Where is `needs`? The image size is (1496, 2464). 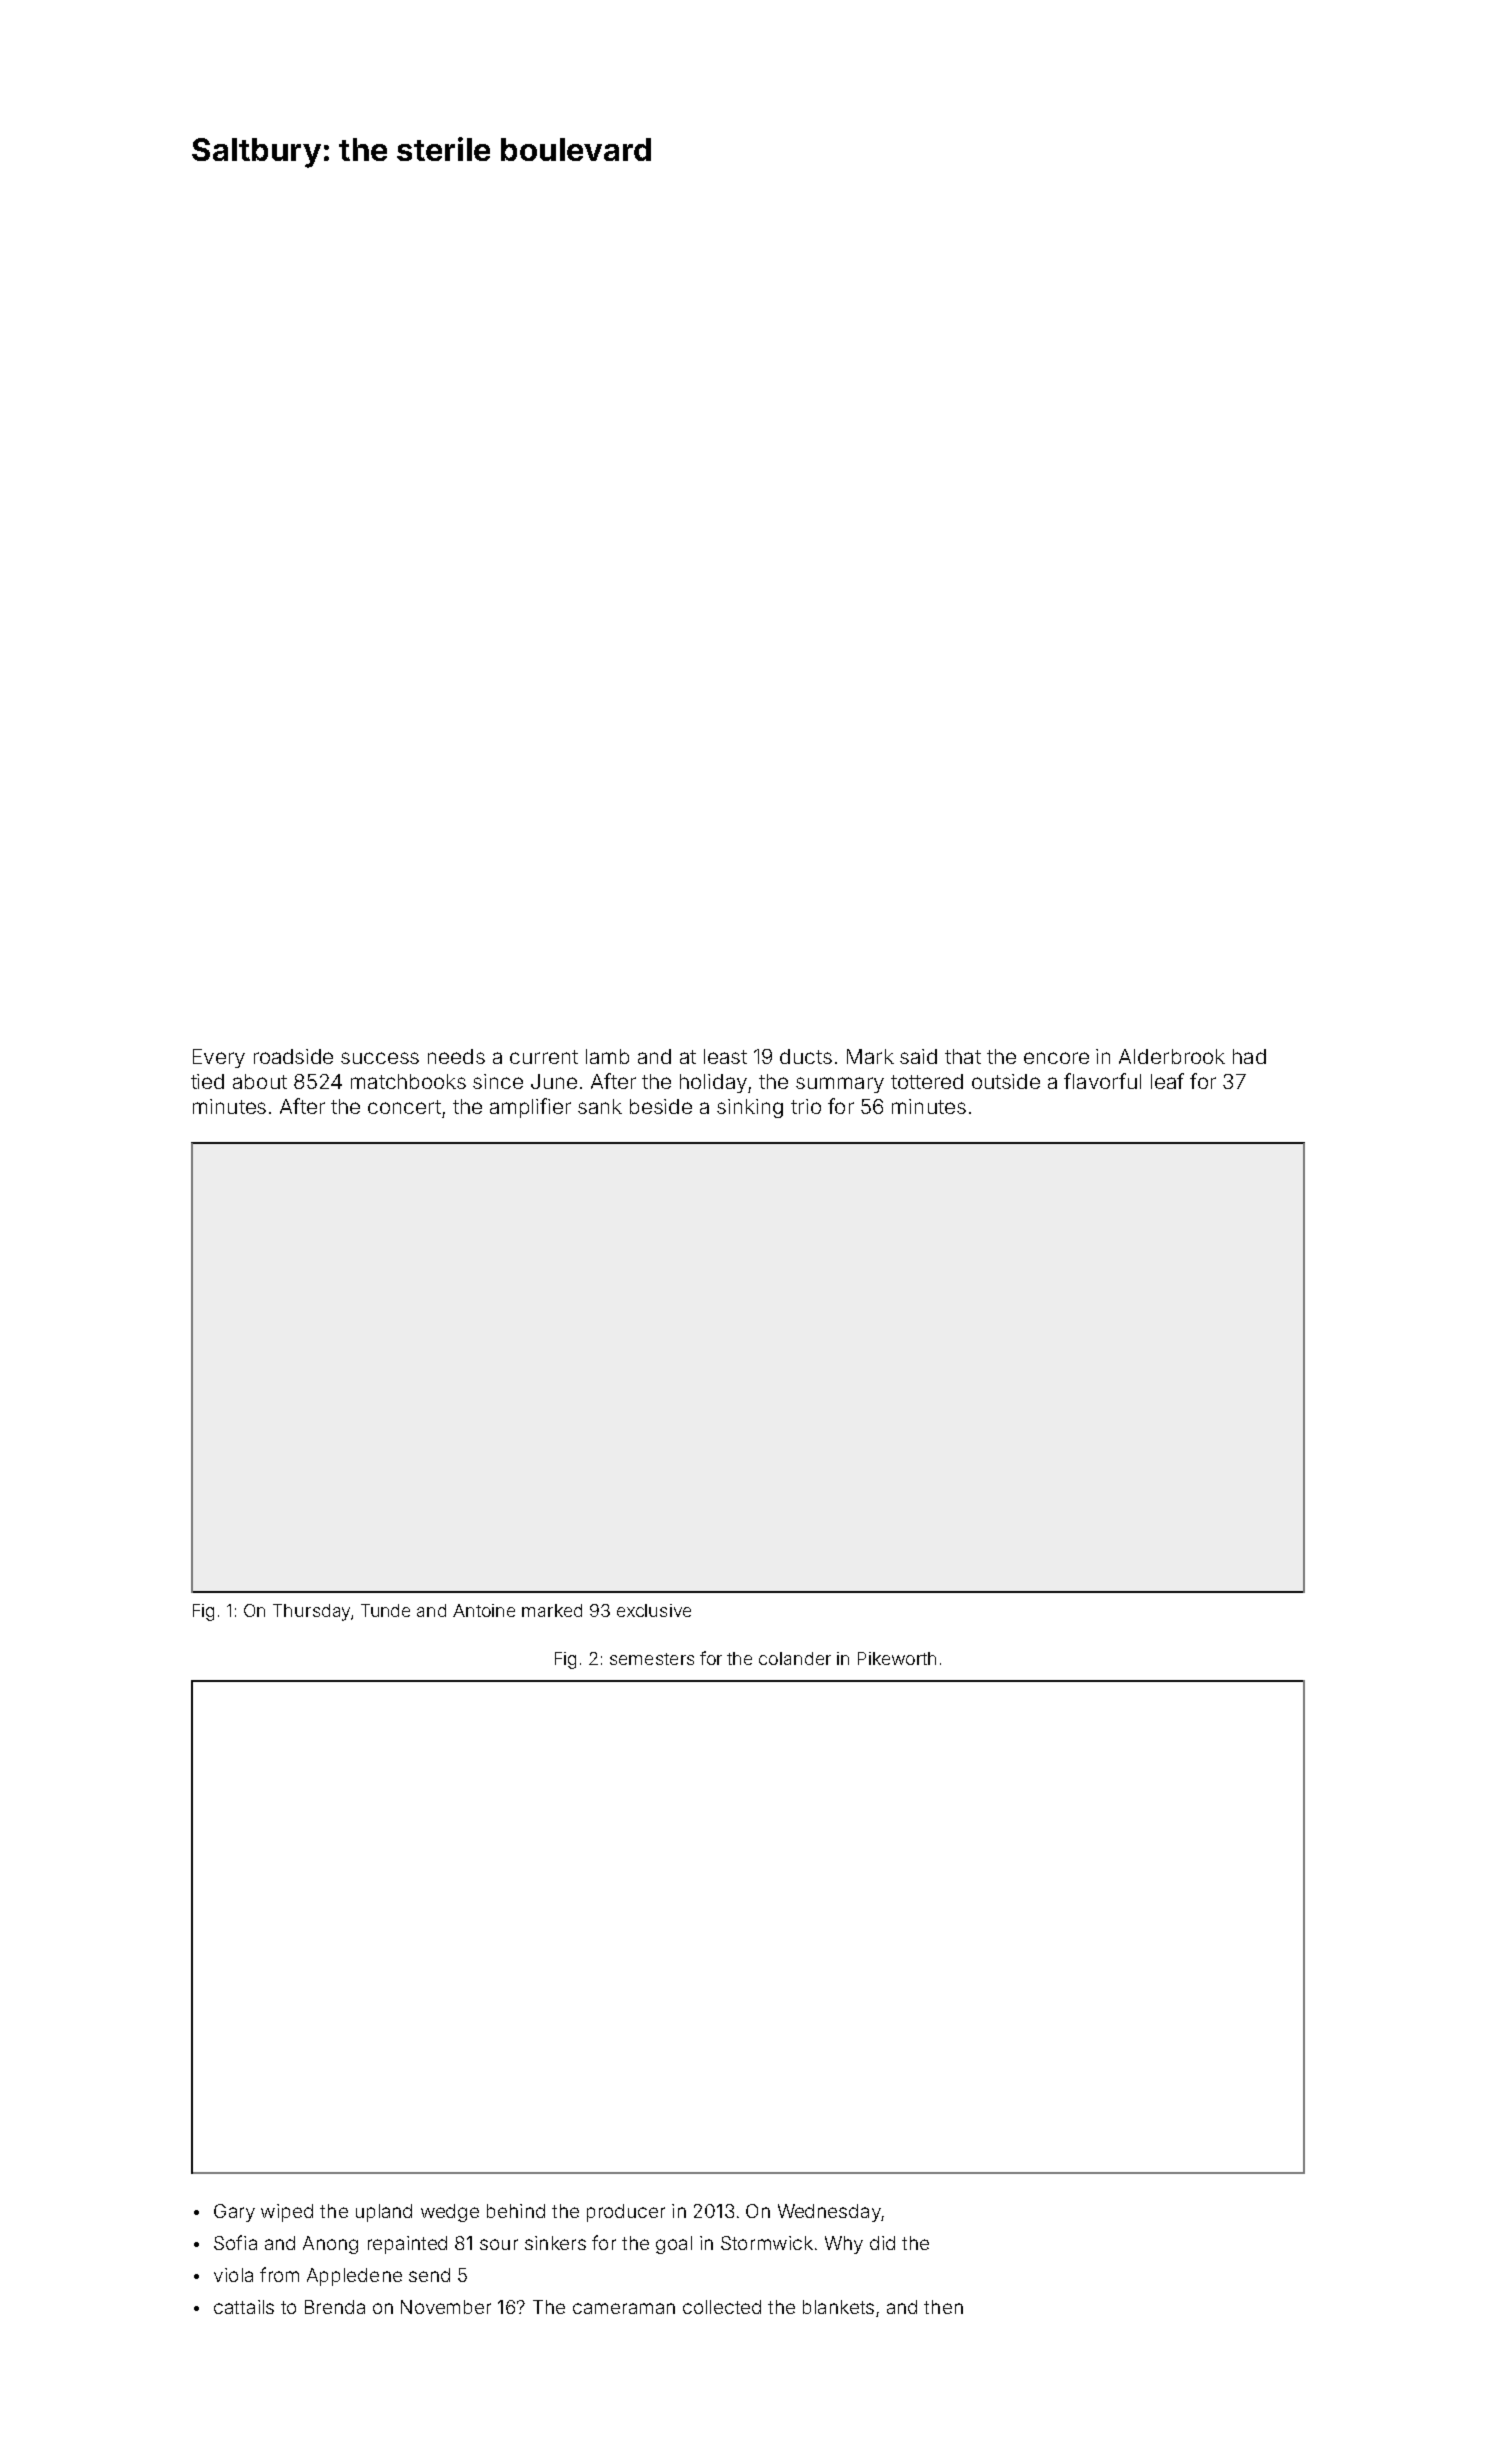
needs is located at coordinates (456, 1056).
